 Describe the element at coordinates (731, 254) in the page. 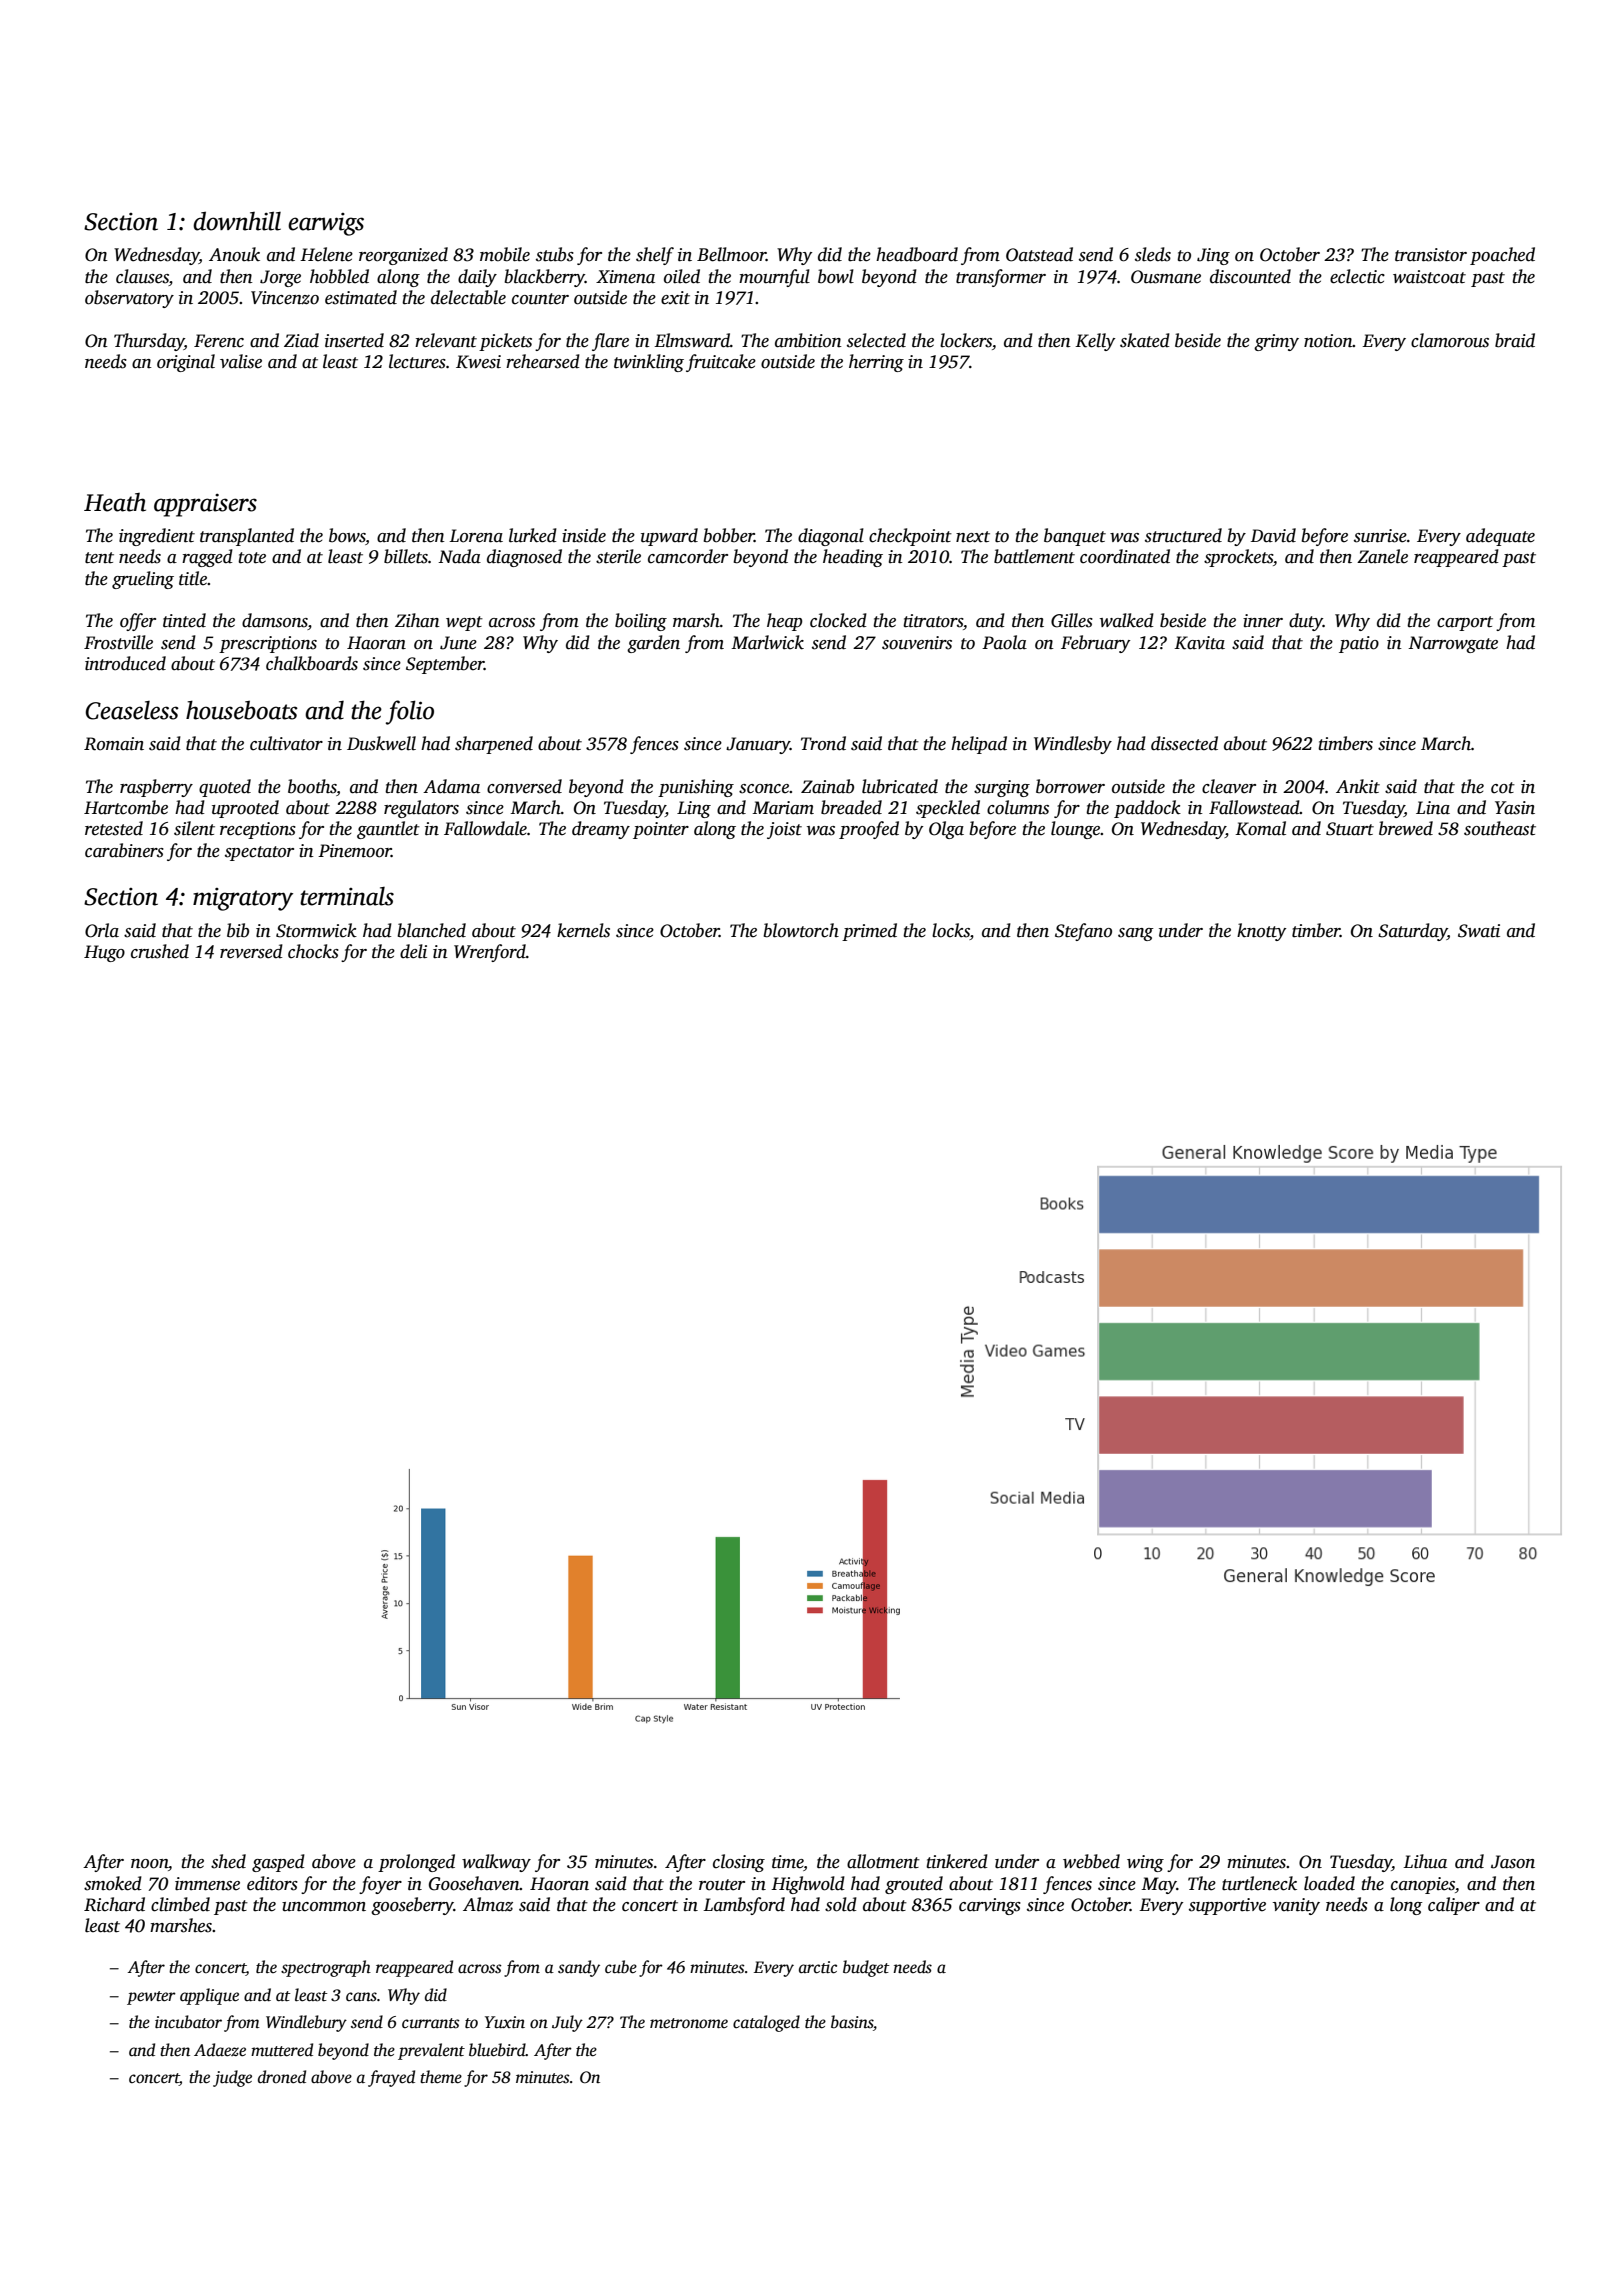

I see `Bellmoor` at that location.
